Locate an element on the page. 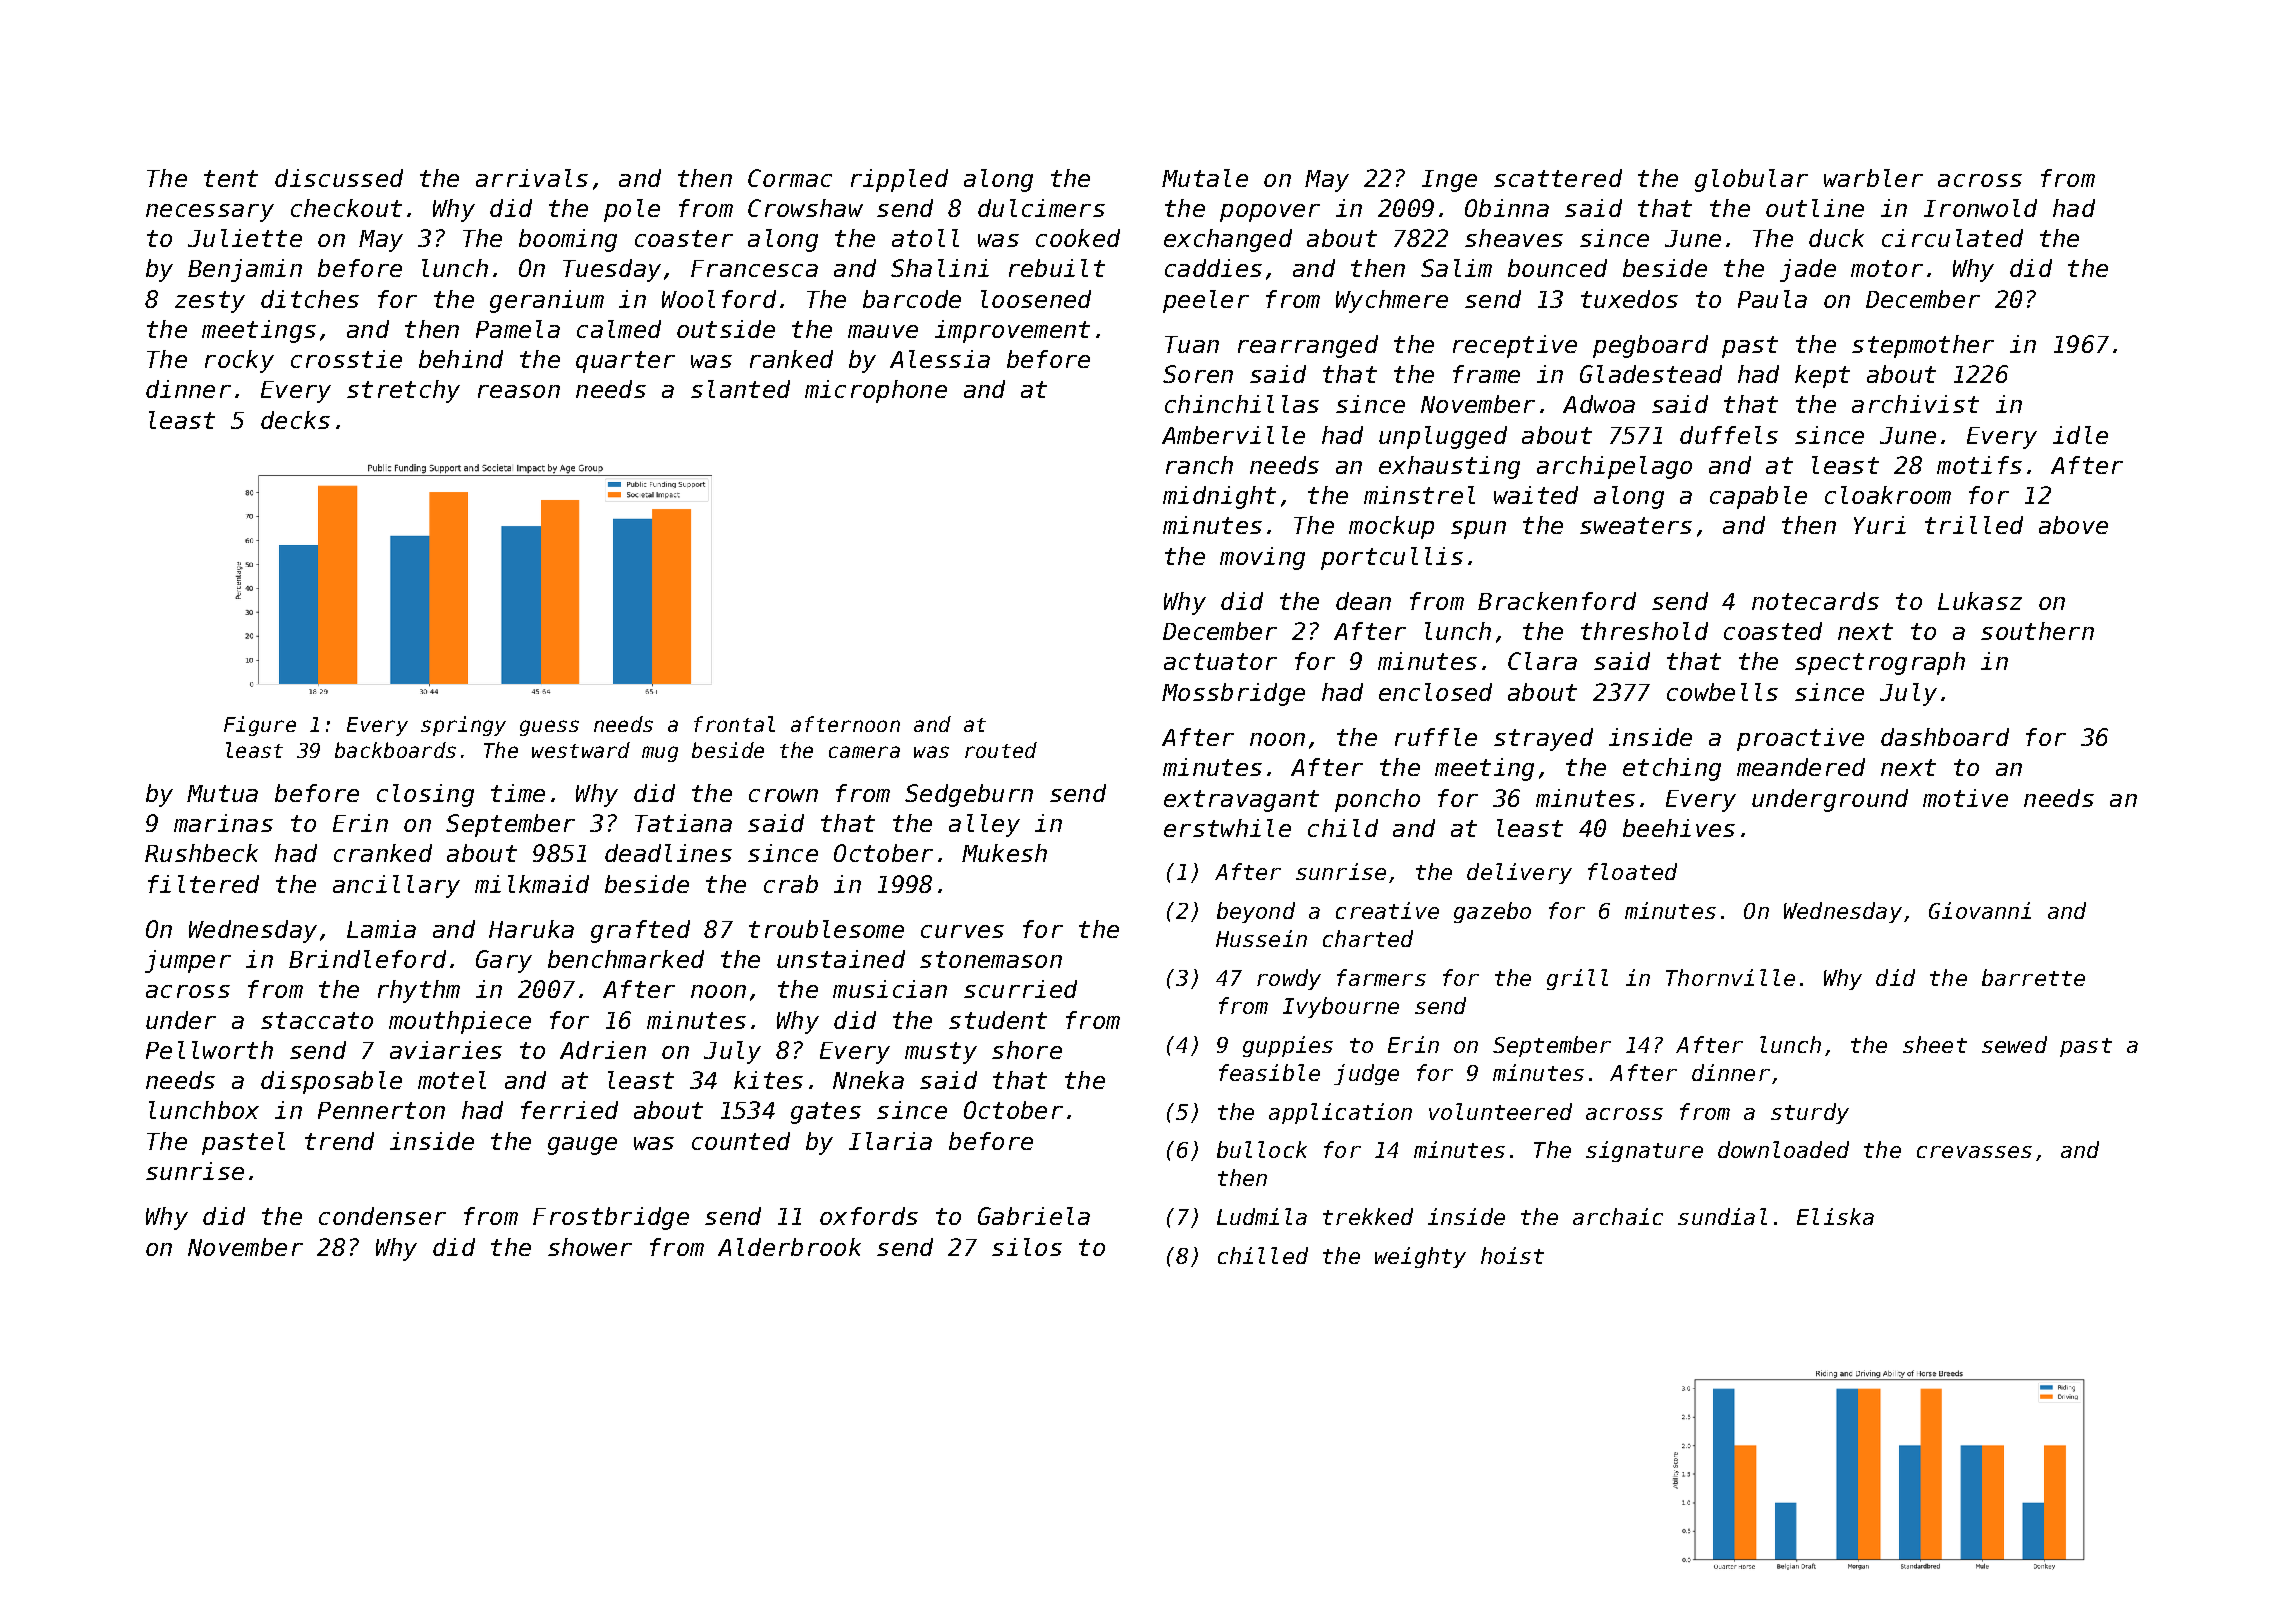 This document has height=1620, width=2292. arrivals is located at coordinates (532, 178).
